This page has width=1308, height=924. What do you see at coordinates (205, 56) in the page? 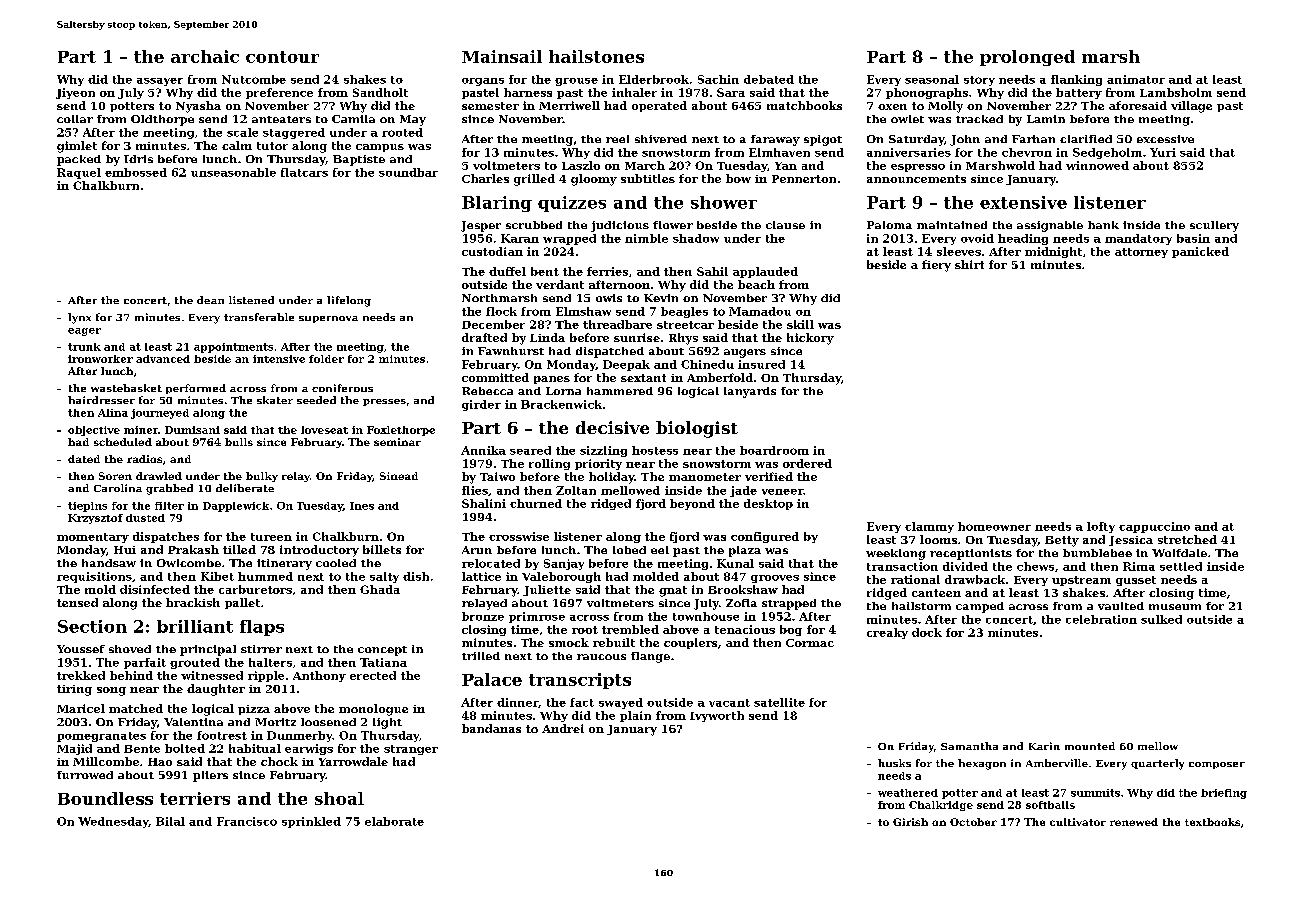
I see `archaic` at bounding box center [205, 56].
